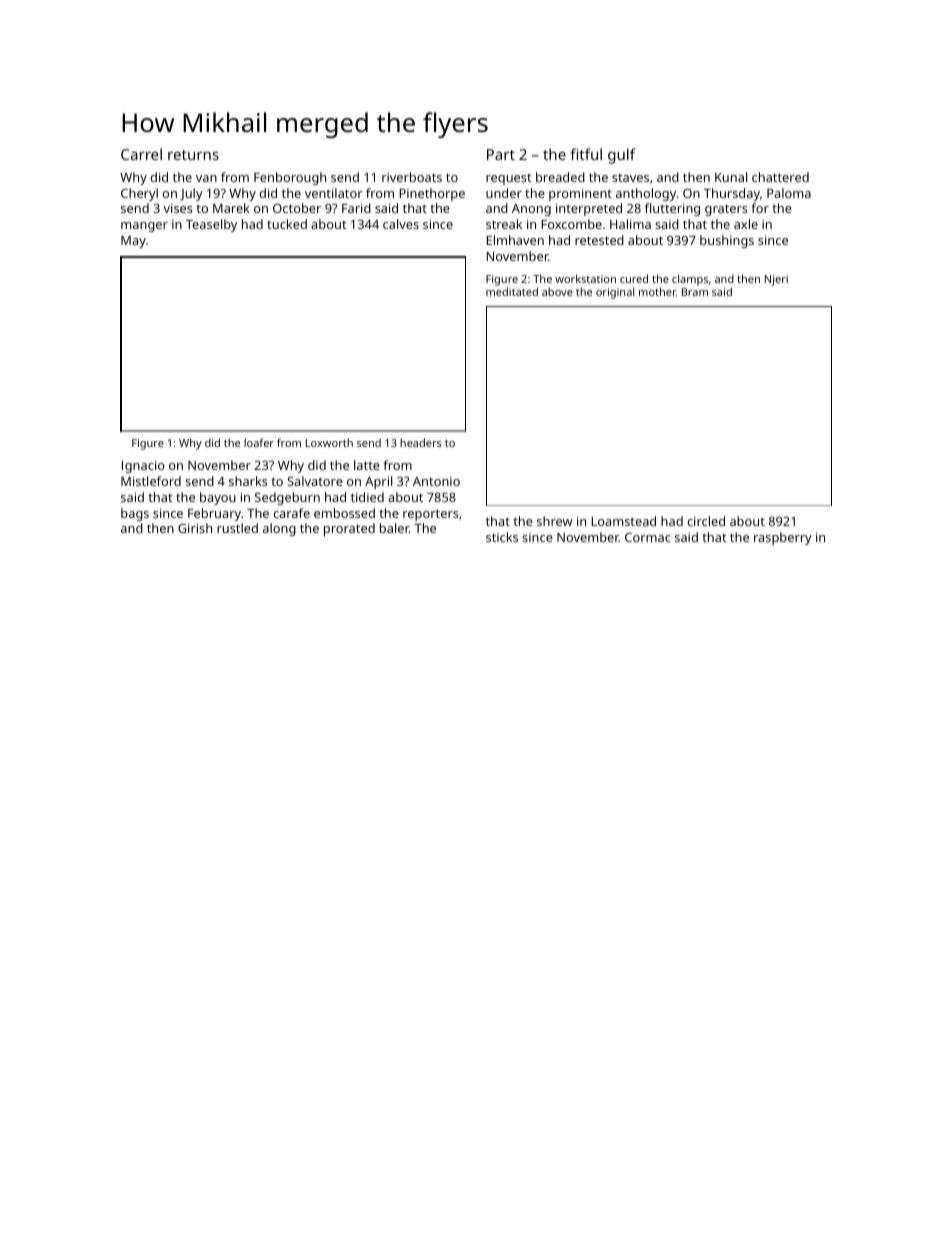 The width and height of the screenshot is (952, 1233). I want to click on May, so click(133, 242).
